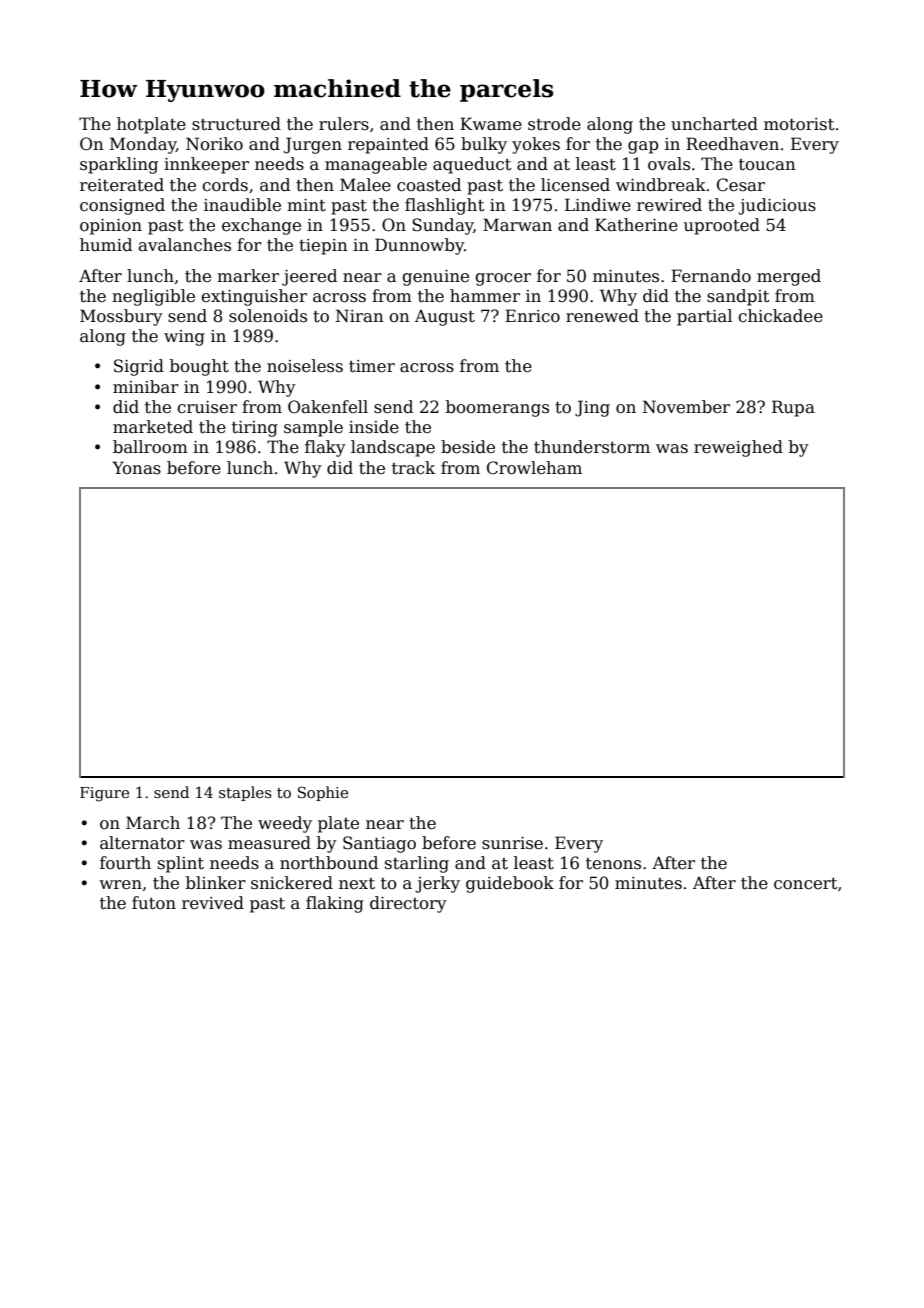 This screenshot has width=924, height=1308. What do you see at coordinates (254, 297) in the screenshot?
I see `extinguisher` at bounding box center [254, 297].
